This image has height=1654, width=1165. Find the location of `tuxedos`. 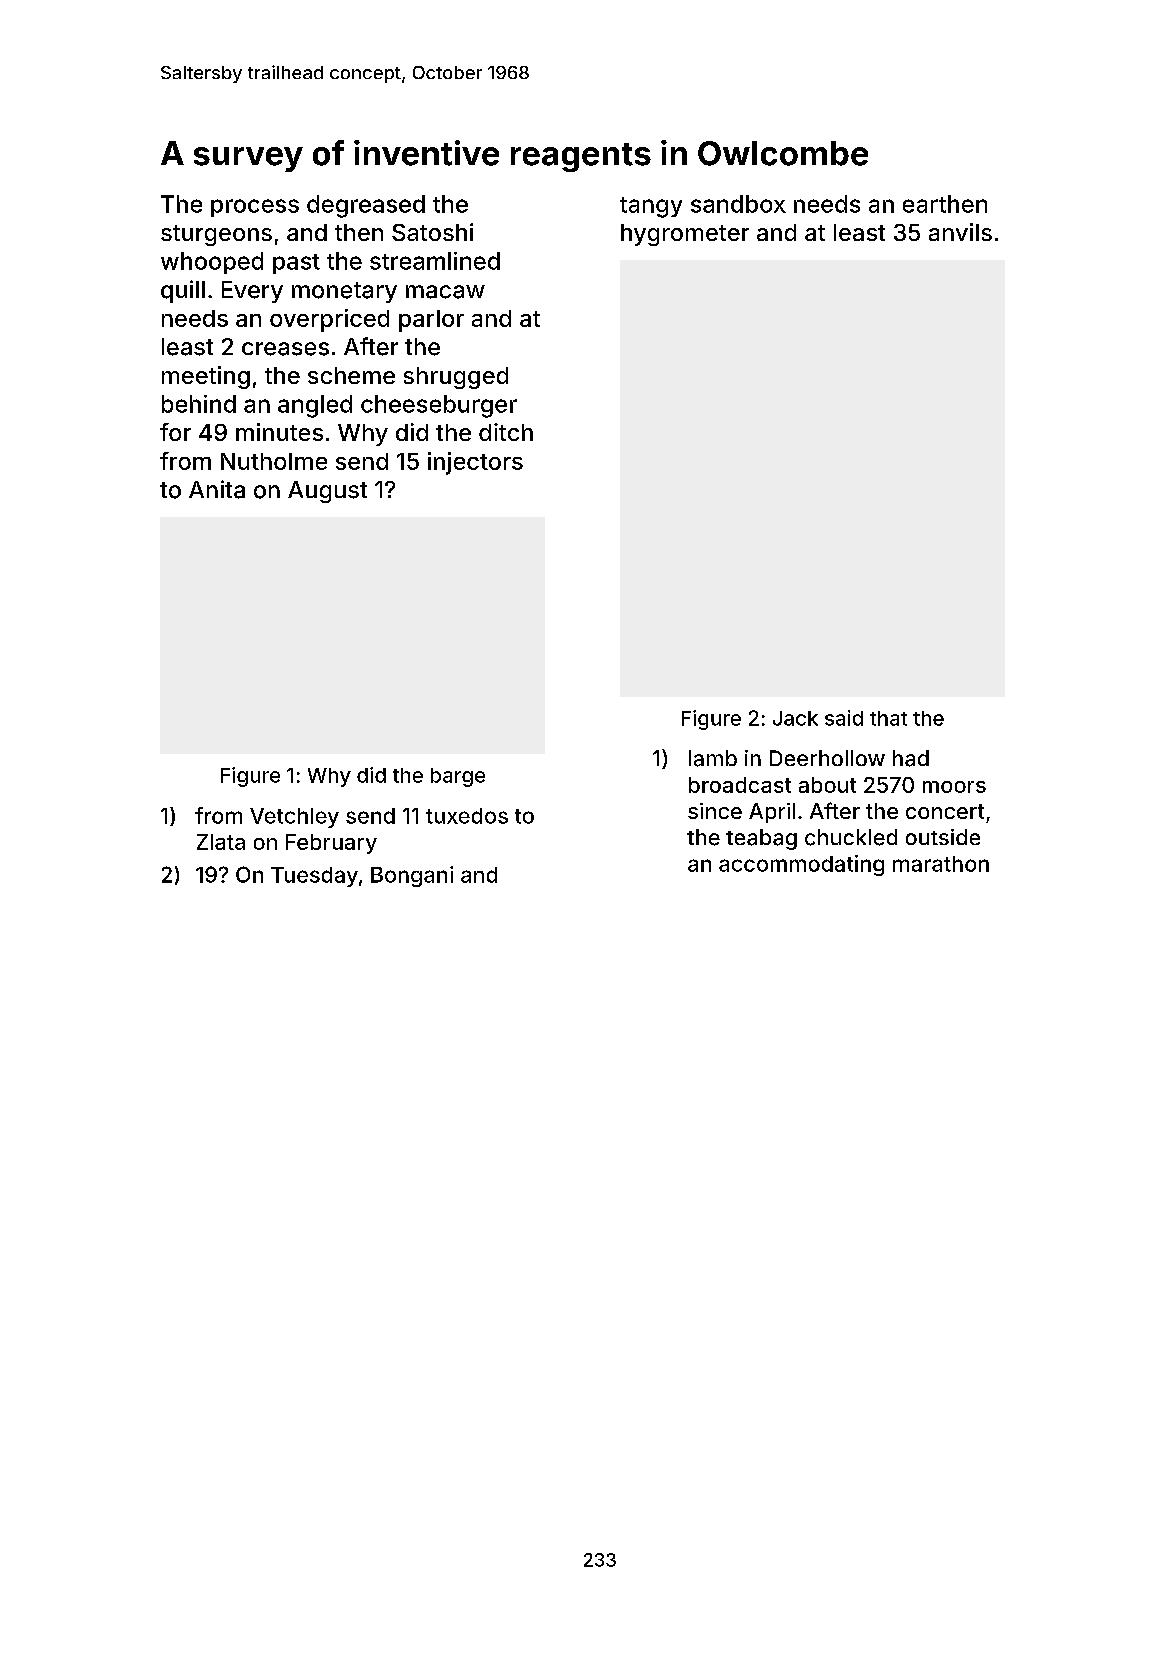

tuxedos is located at coordinates (467, 816).
